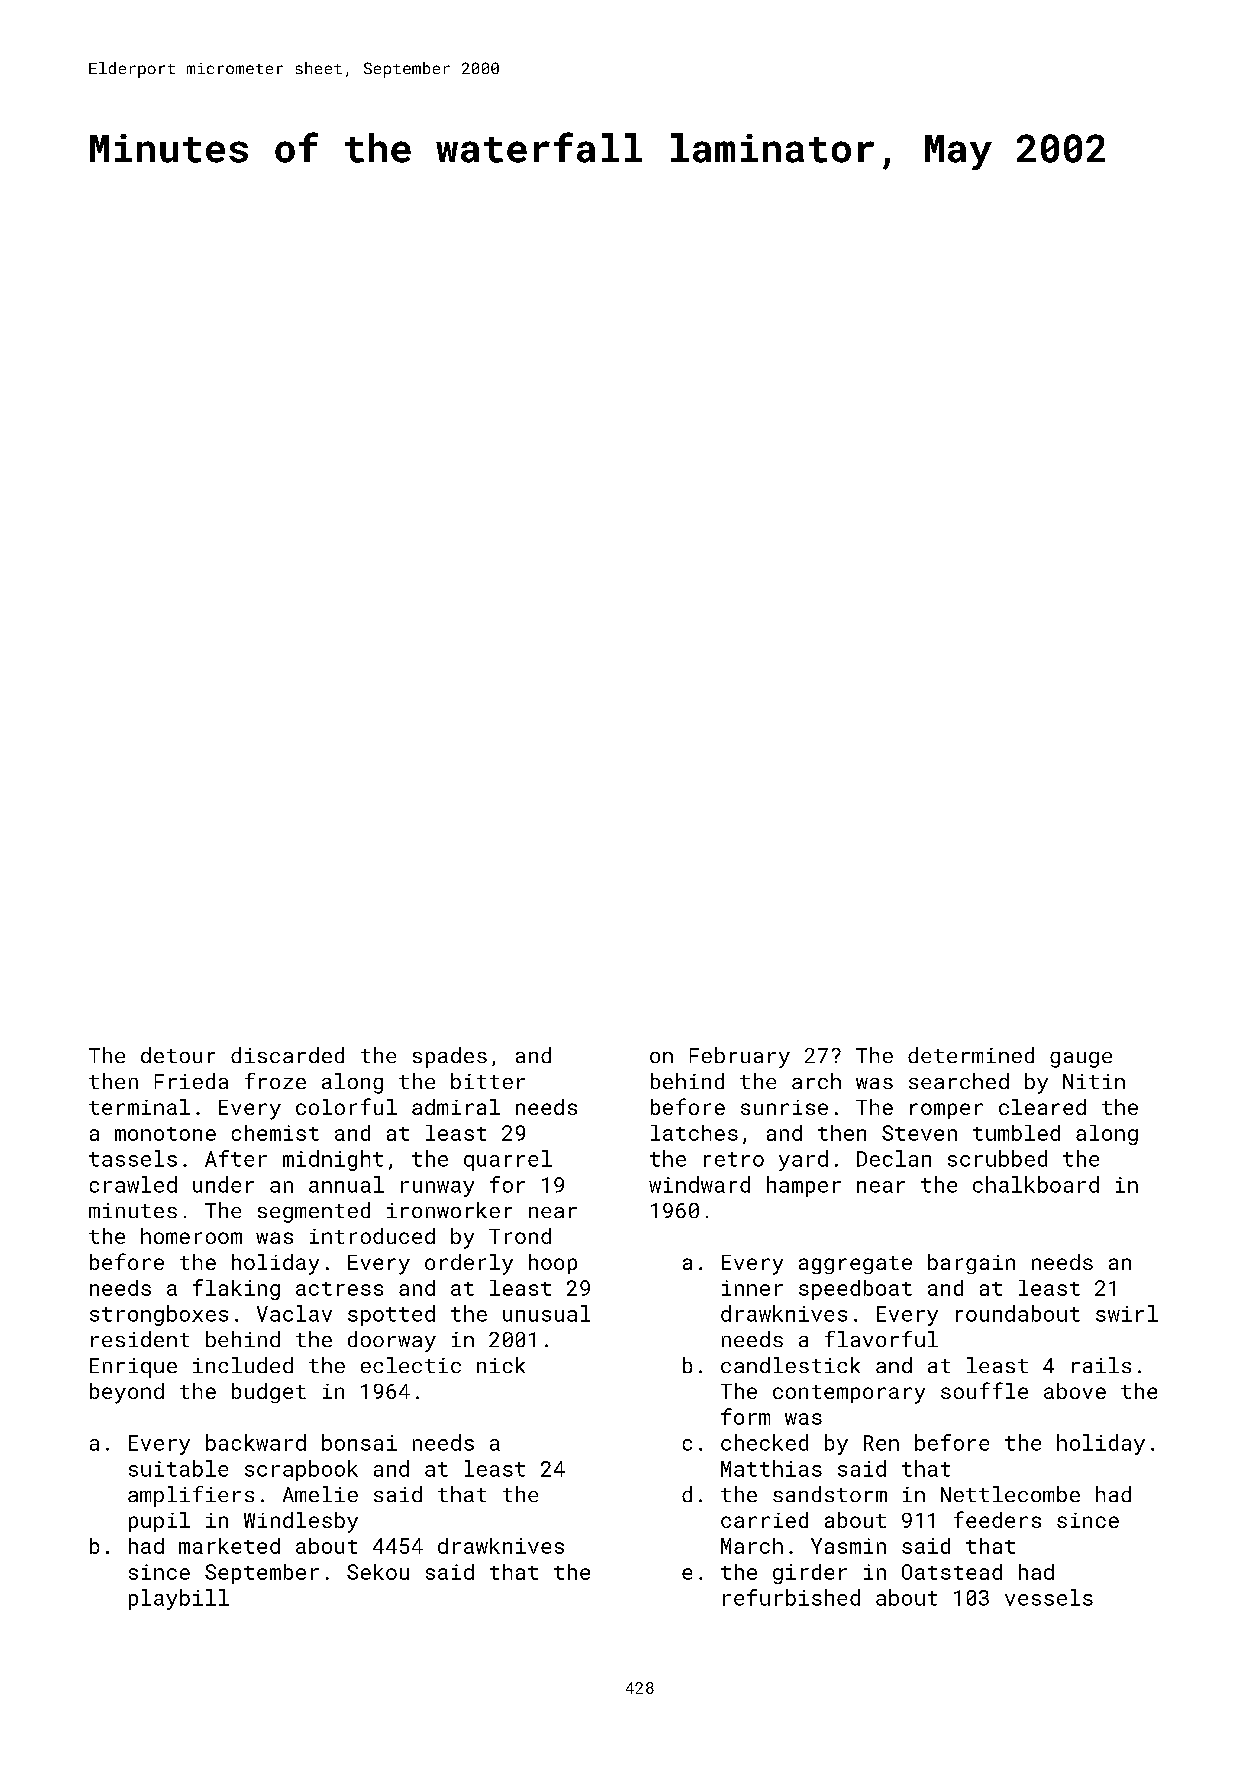  I want to click on Windlesby, so click(301, 1522).
